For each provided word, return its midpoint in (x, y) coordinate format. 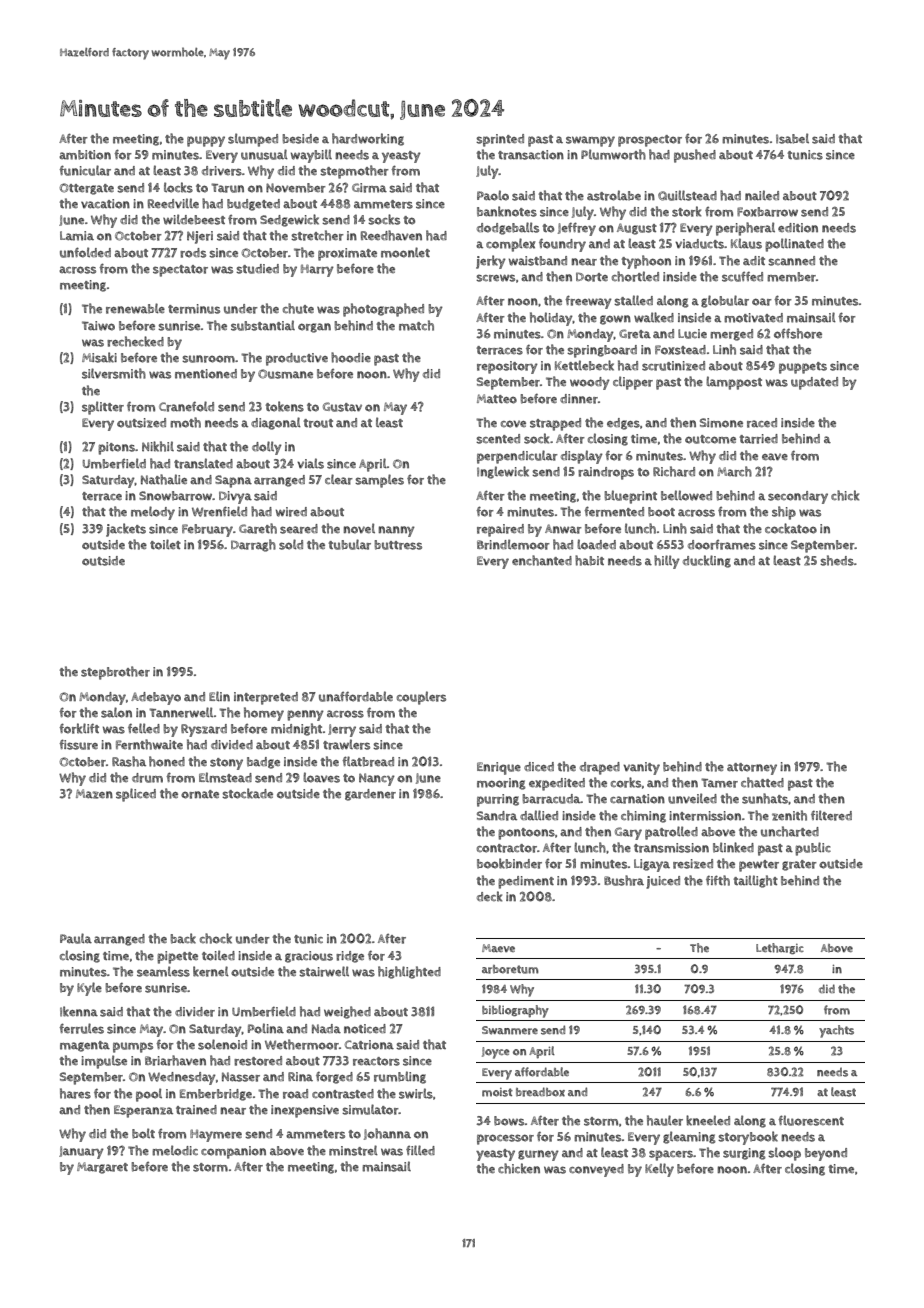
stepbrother (115, 673)
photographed (383, 310)
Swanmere (510, 1030)
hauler (665, 1120)
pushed (695, 156)
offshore (798, 333)
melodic (175, 1150)
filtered (831, 815)
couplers (421, 698)
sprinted (500, 140)
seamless (163, 971)
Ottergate (86, 189)
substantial (263, 325)
